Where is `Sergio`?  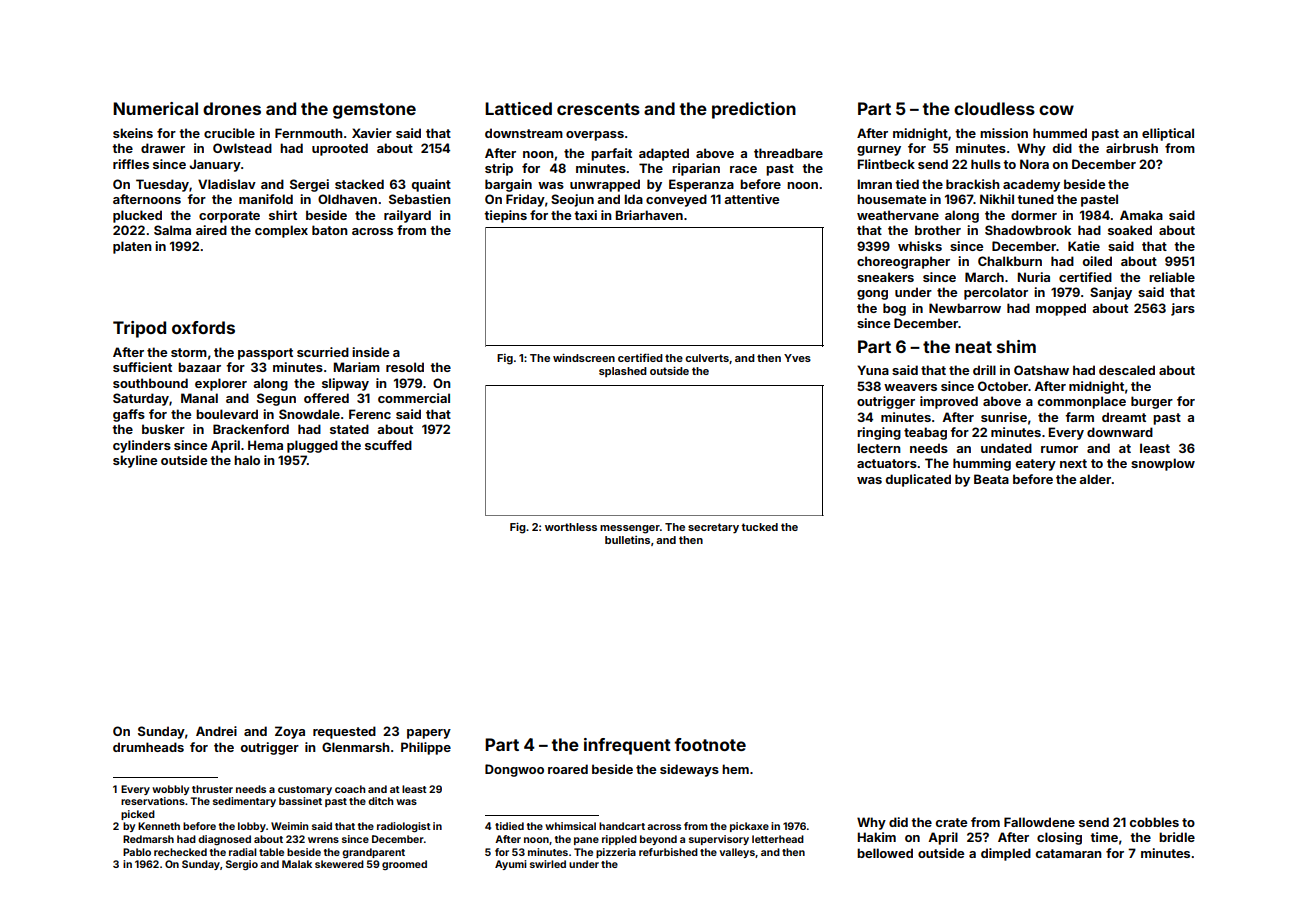
Sergio is located at coordinates (242, 865).
